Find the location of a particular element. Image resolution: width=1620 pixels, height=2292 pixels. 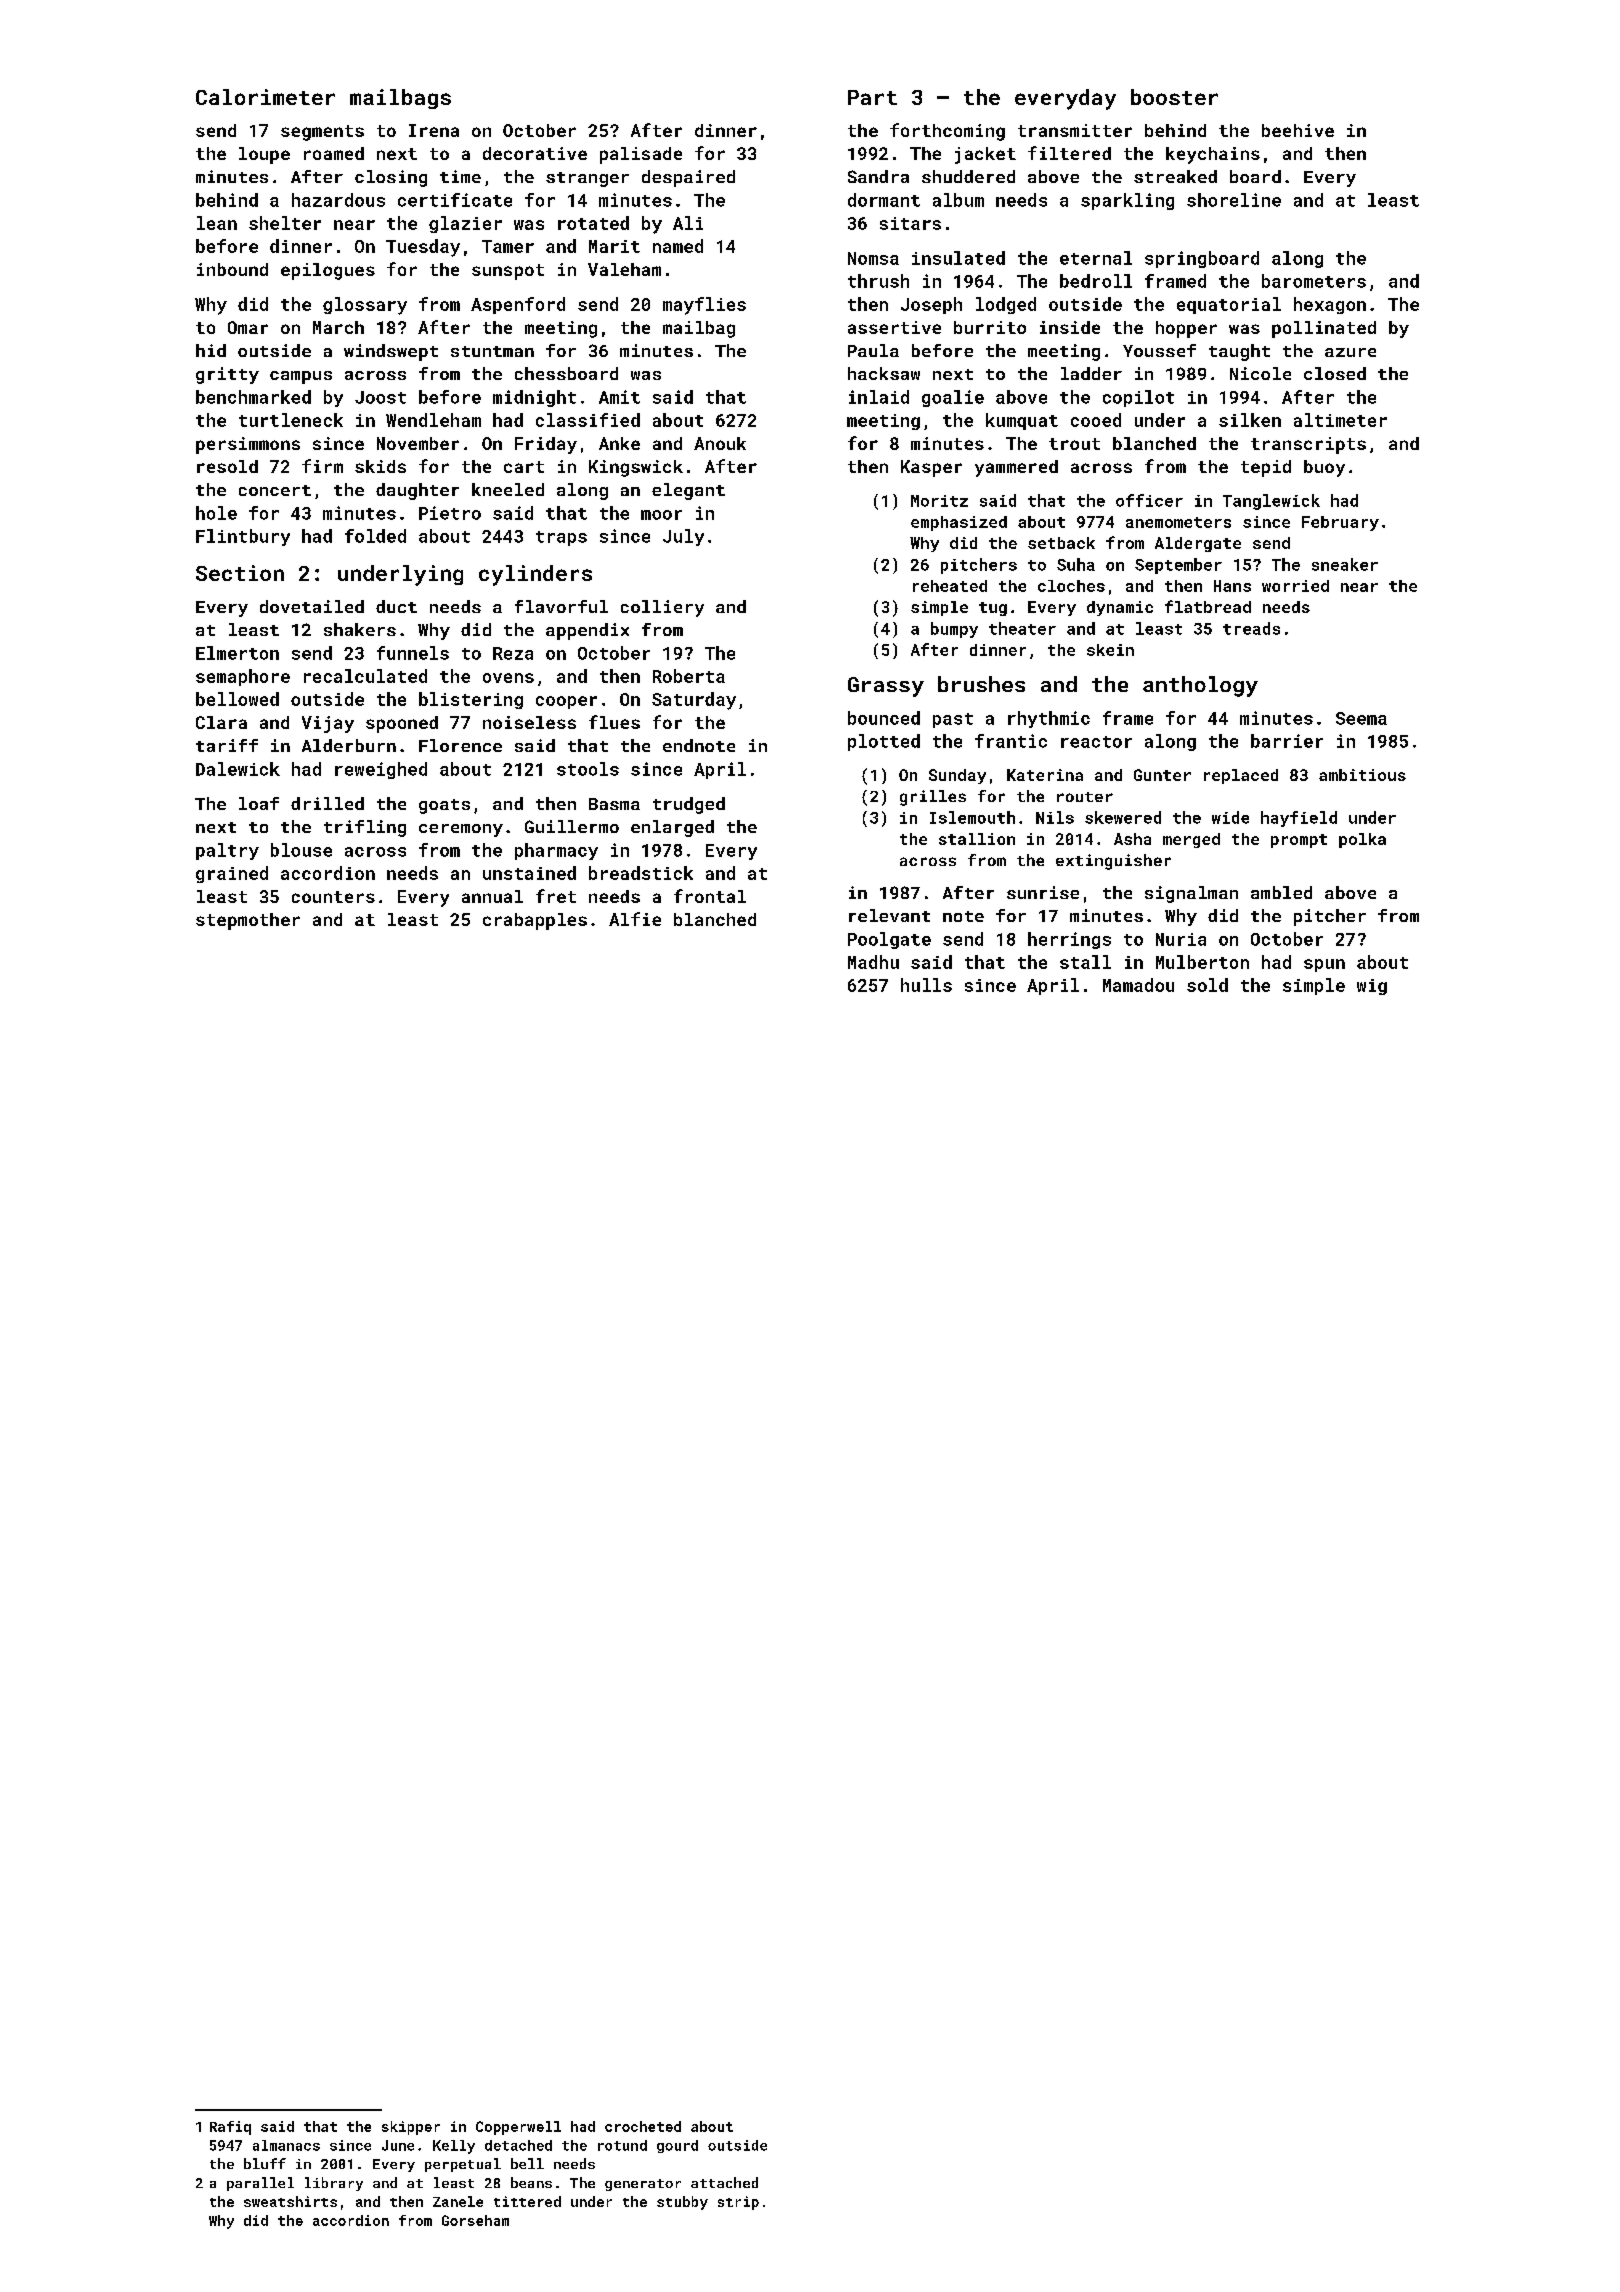

Copperwell is located at coordinates (518, 2128).
